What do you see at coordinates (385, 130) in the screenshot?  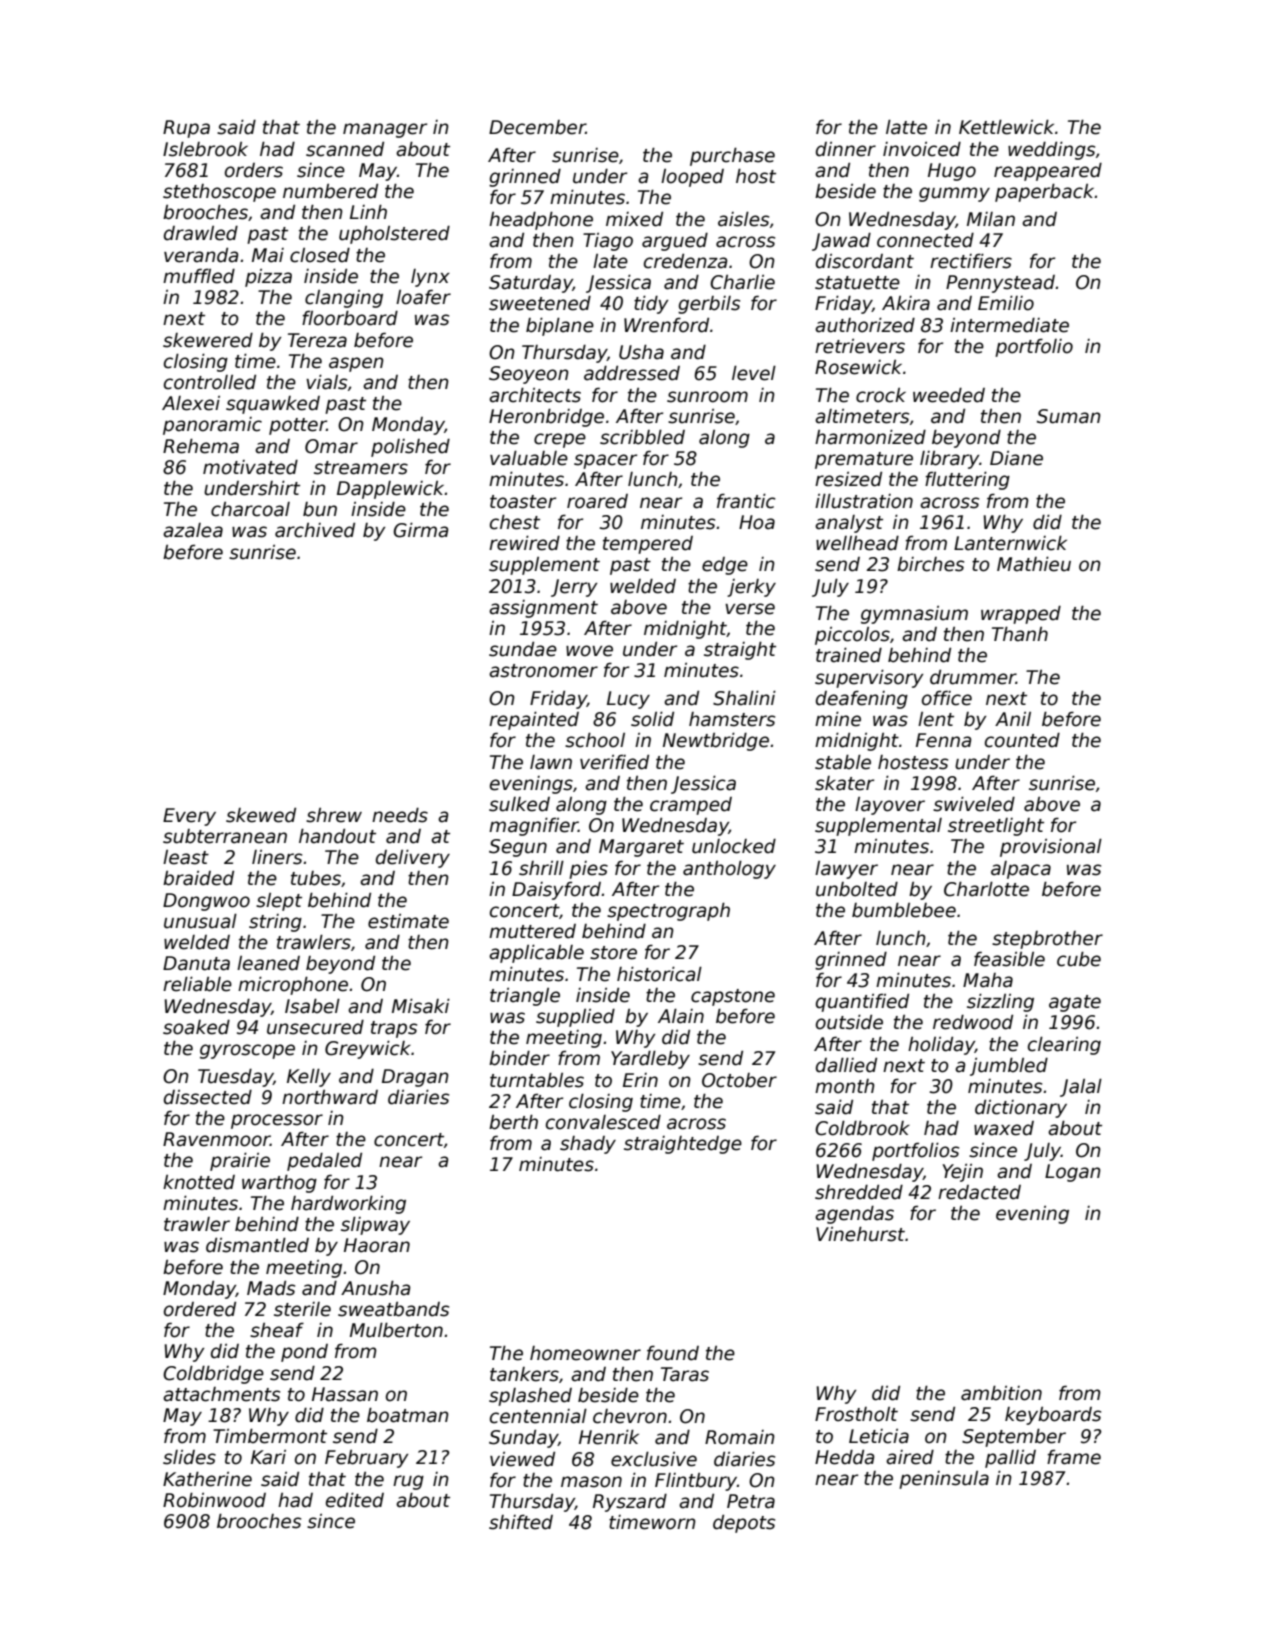 I see `manager` at bounding box center [385, 130].
